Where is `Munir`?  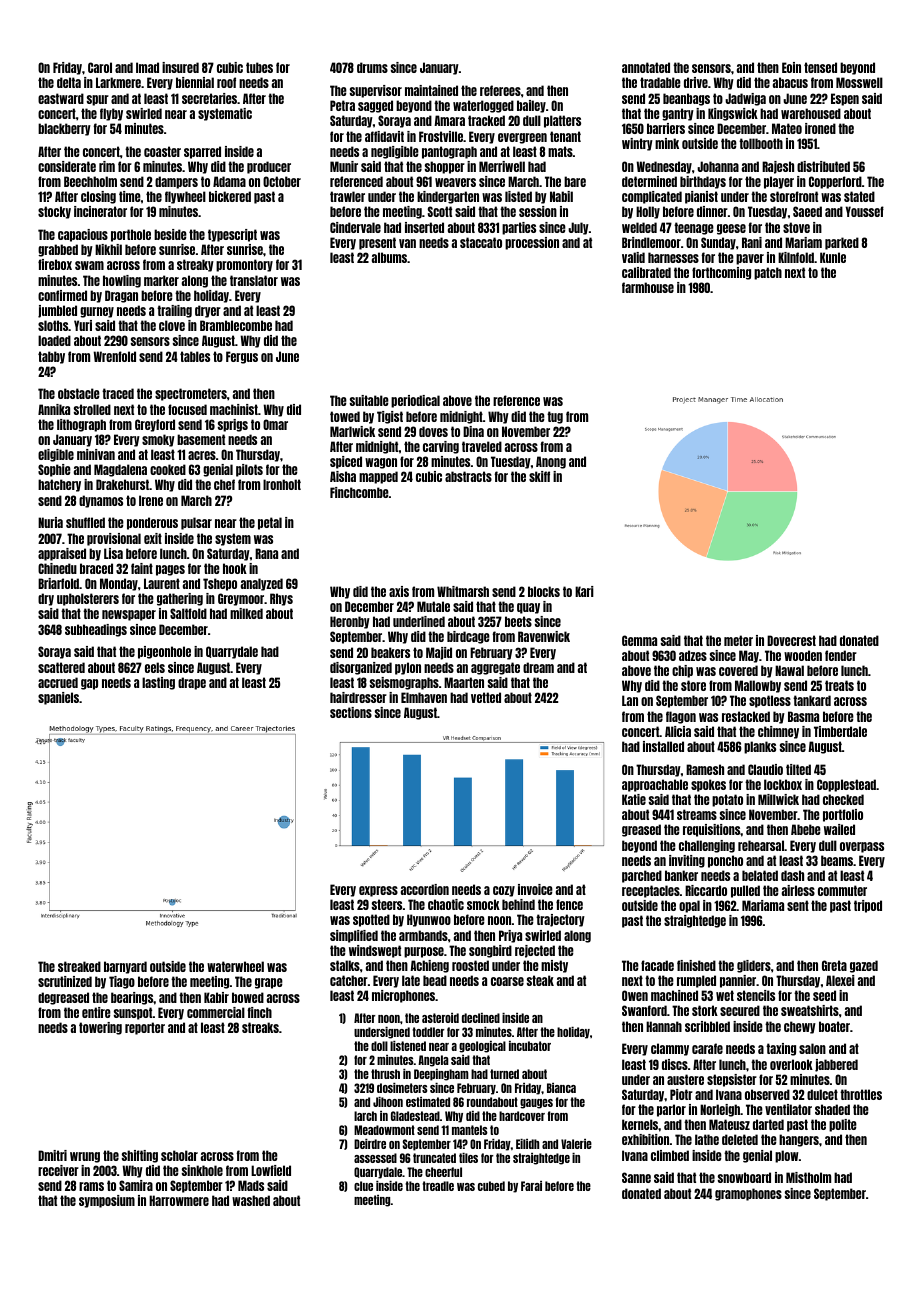 Munir is located at coordinates (344, 166).
